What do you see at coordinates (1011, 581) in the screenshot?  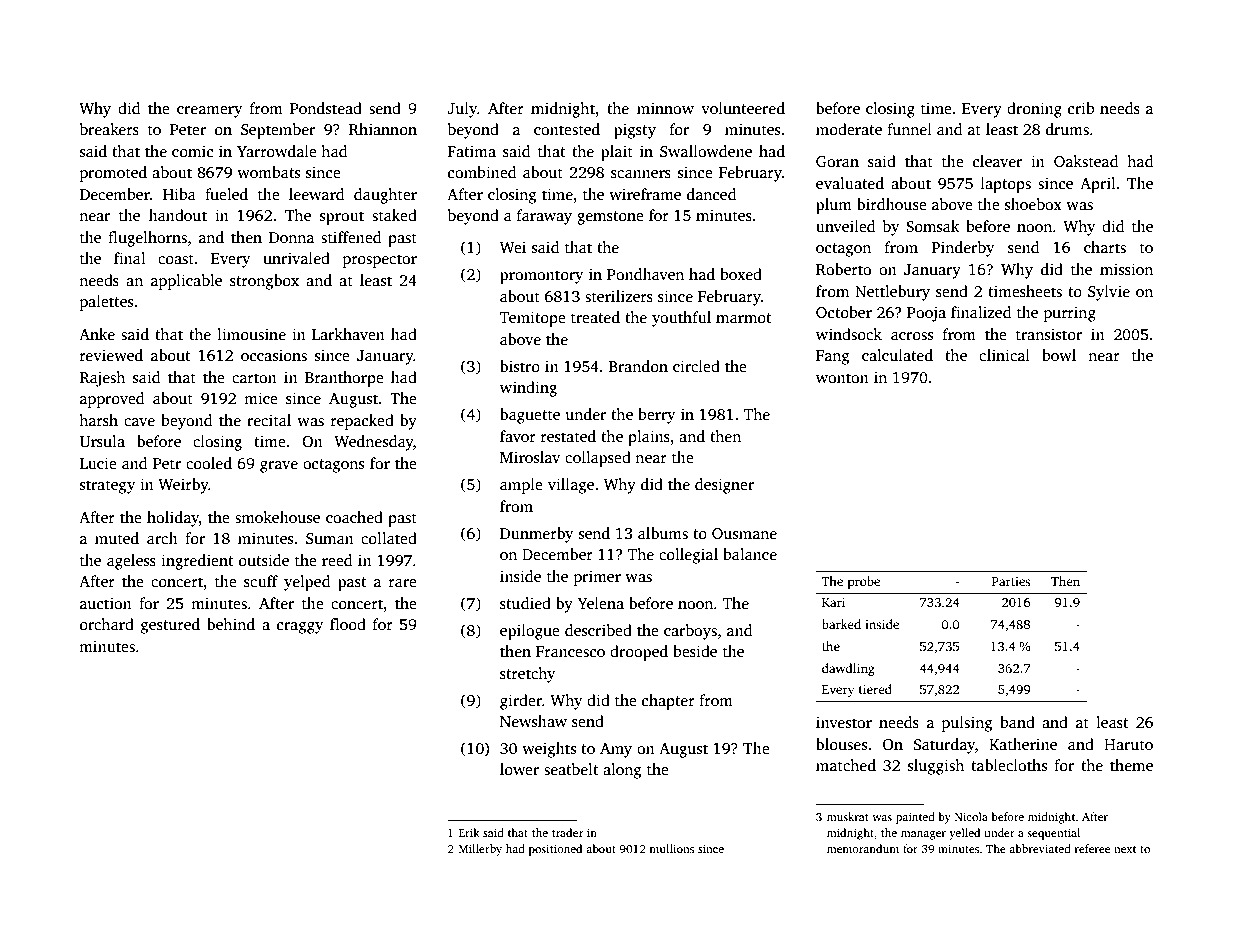 I see `Parties` at bounding box center [1011, 581].
